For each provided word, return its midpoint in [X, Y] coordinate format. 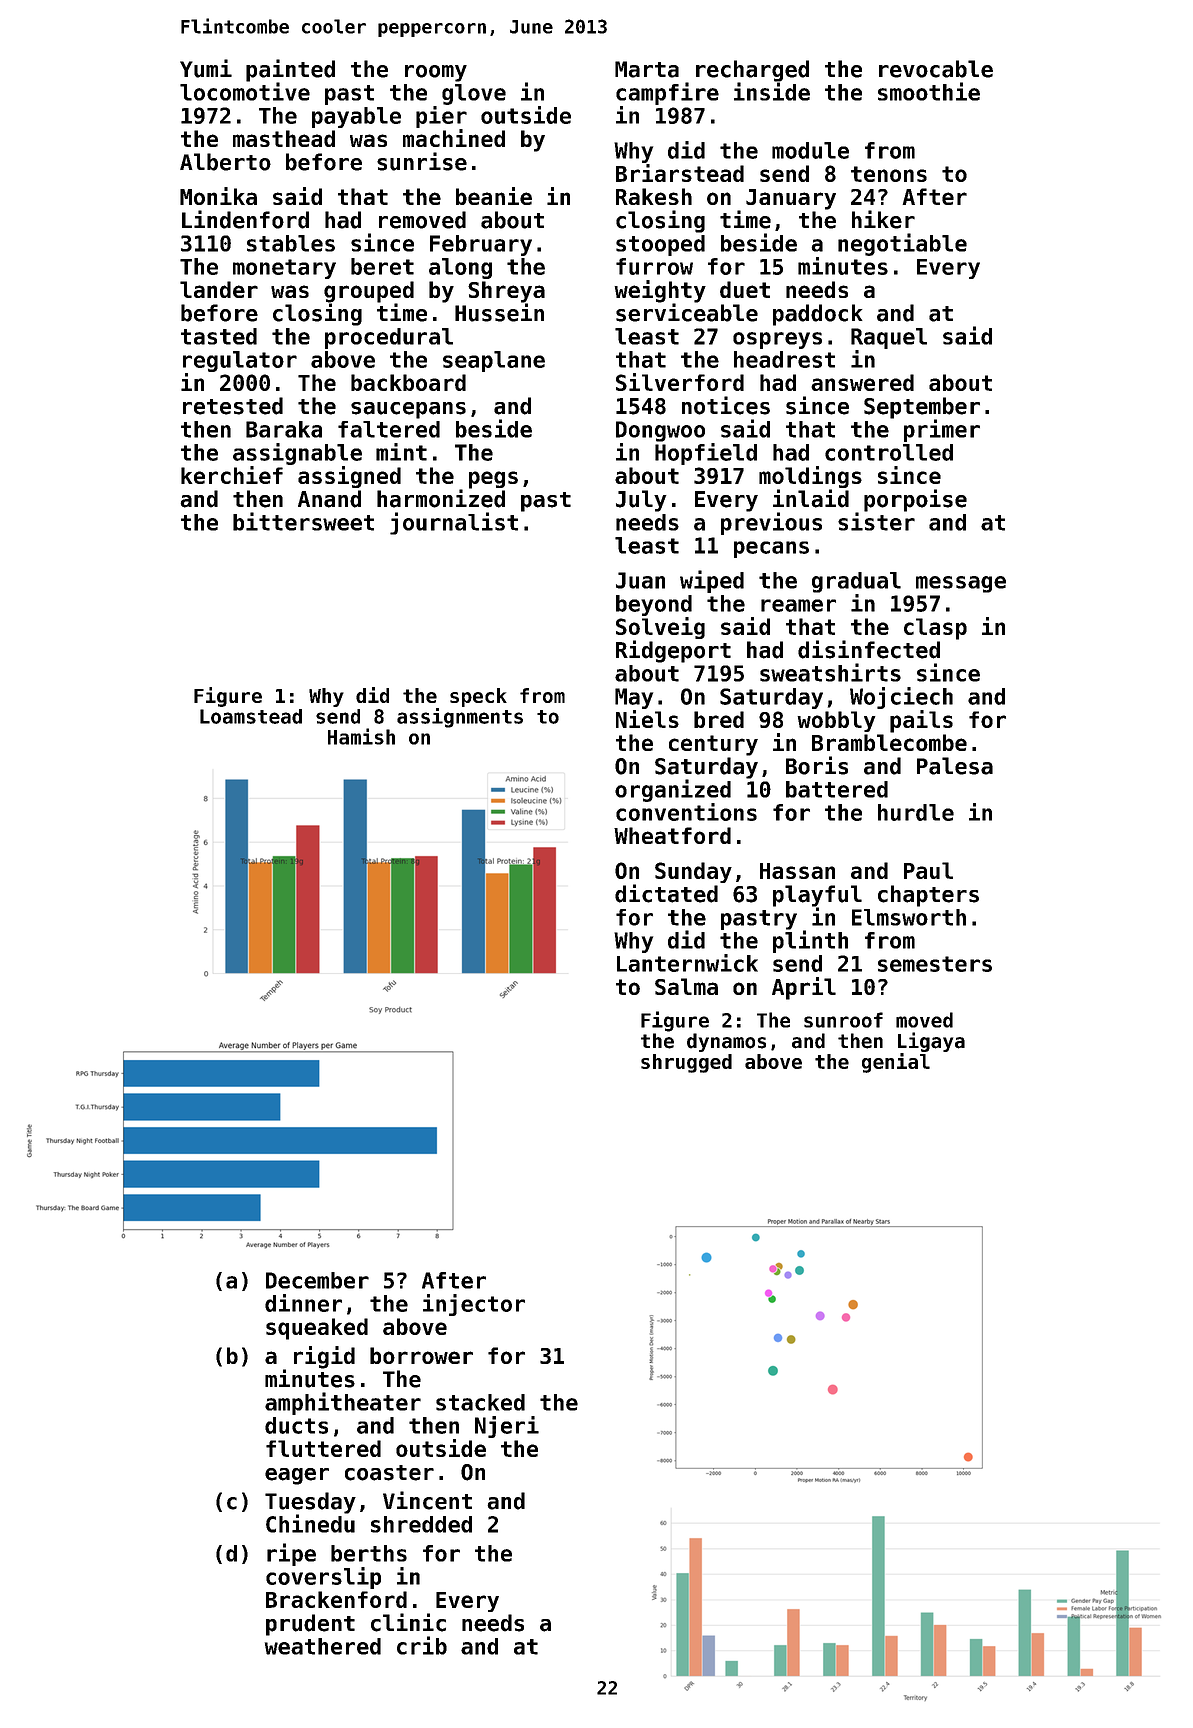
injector [474, 1305]
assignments [460, 718]
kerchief [232, 475]
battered [837, 789]
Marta [647, 69]
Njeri [507, 1427]
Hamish [361, 736]
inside [772, 91]
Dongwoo [660, 431]
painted [290, 70]
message [961, 584]
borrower [421, 1355]
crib [422, 1645]
